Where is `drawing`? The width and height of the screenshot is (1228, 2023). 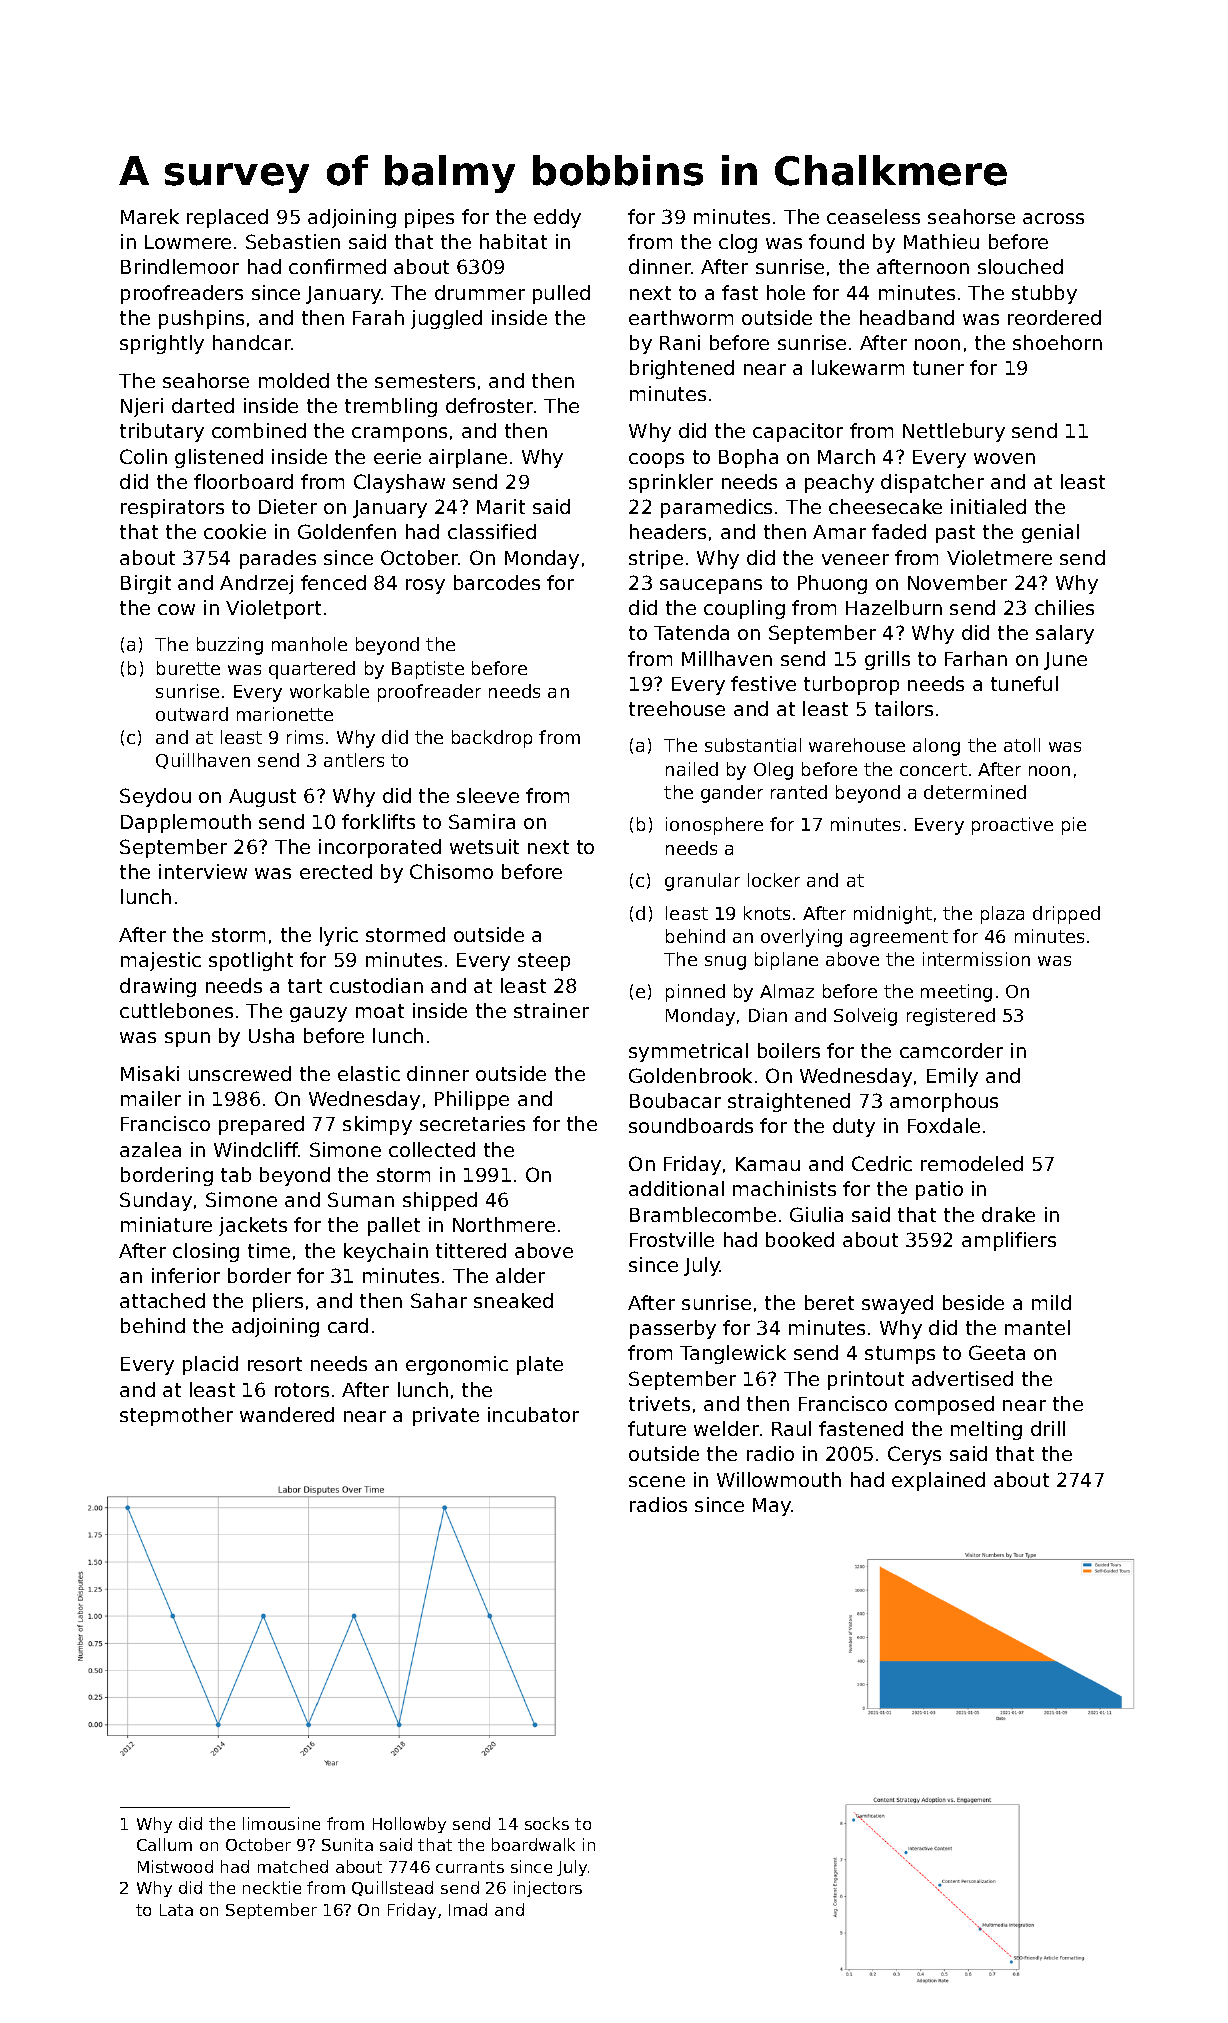
drawing is located at coordinates (158, 987).
